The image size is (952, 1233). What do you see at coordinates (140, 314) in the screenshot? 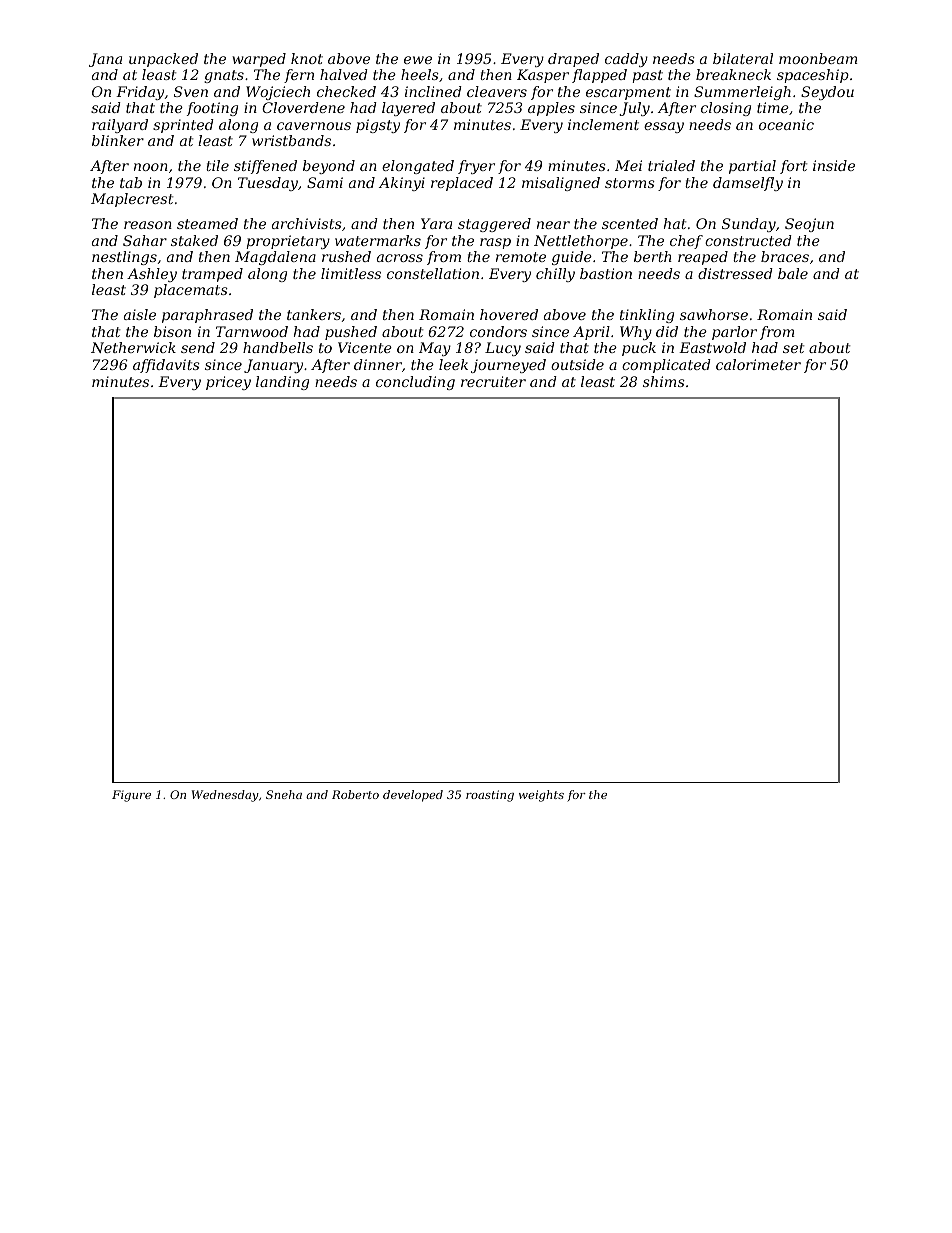
I see `aisle` at bounding box center [140, 314].
